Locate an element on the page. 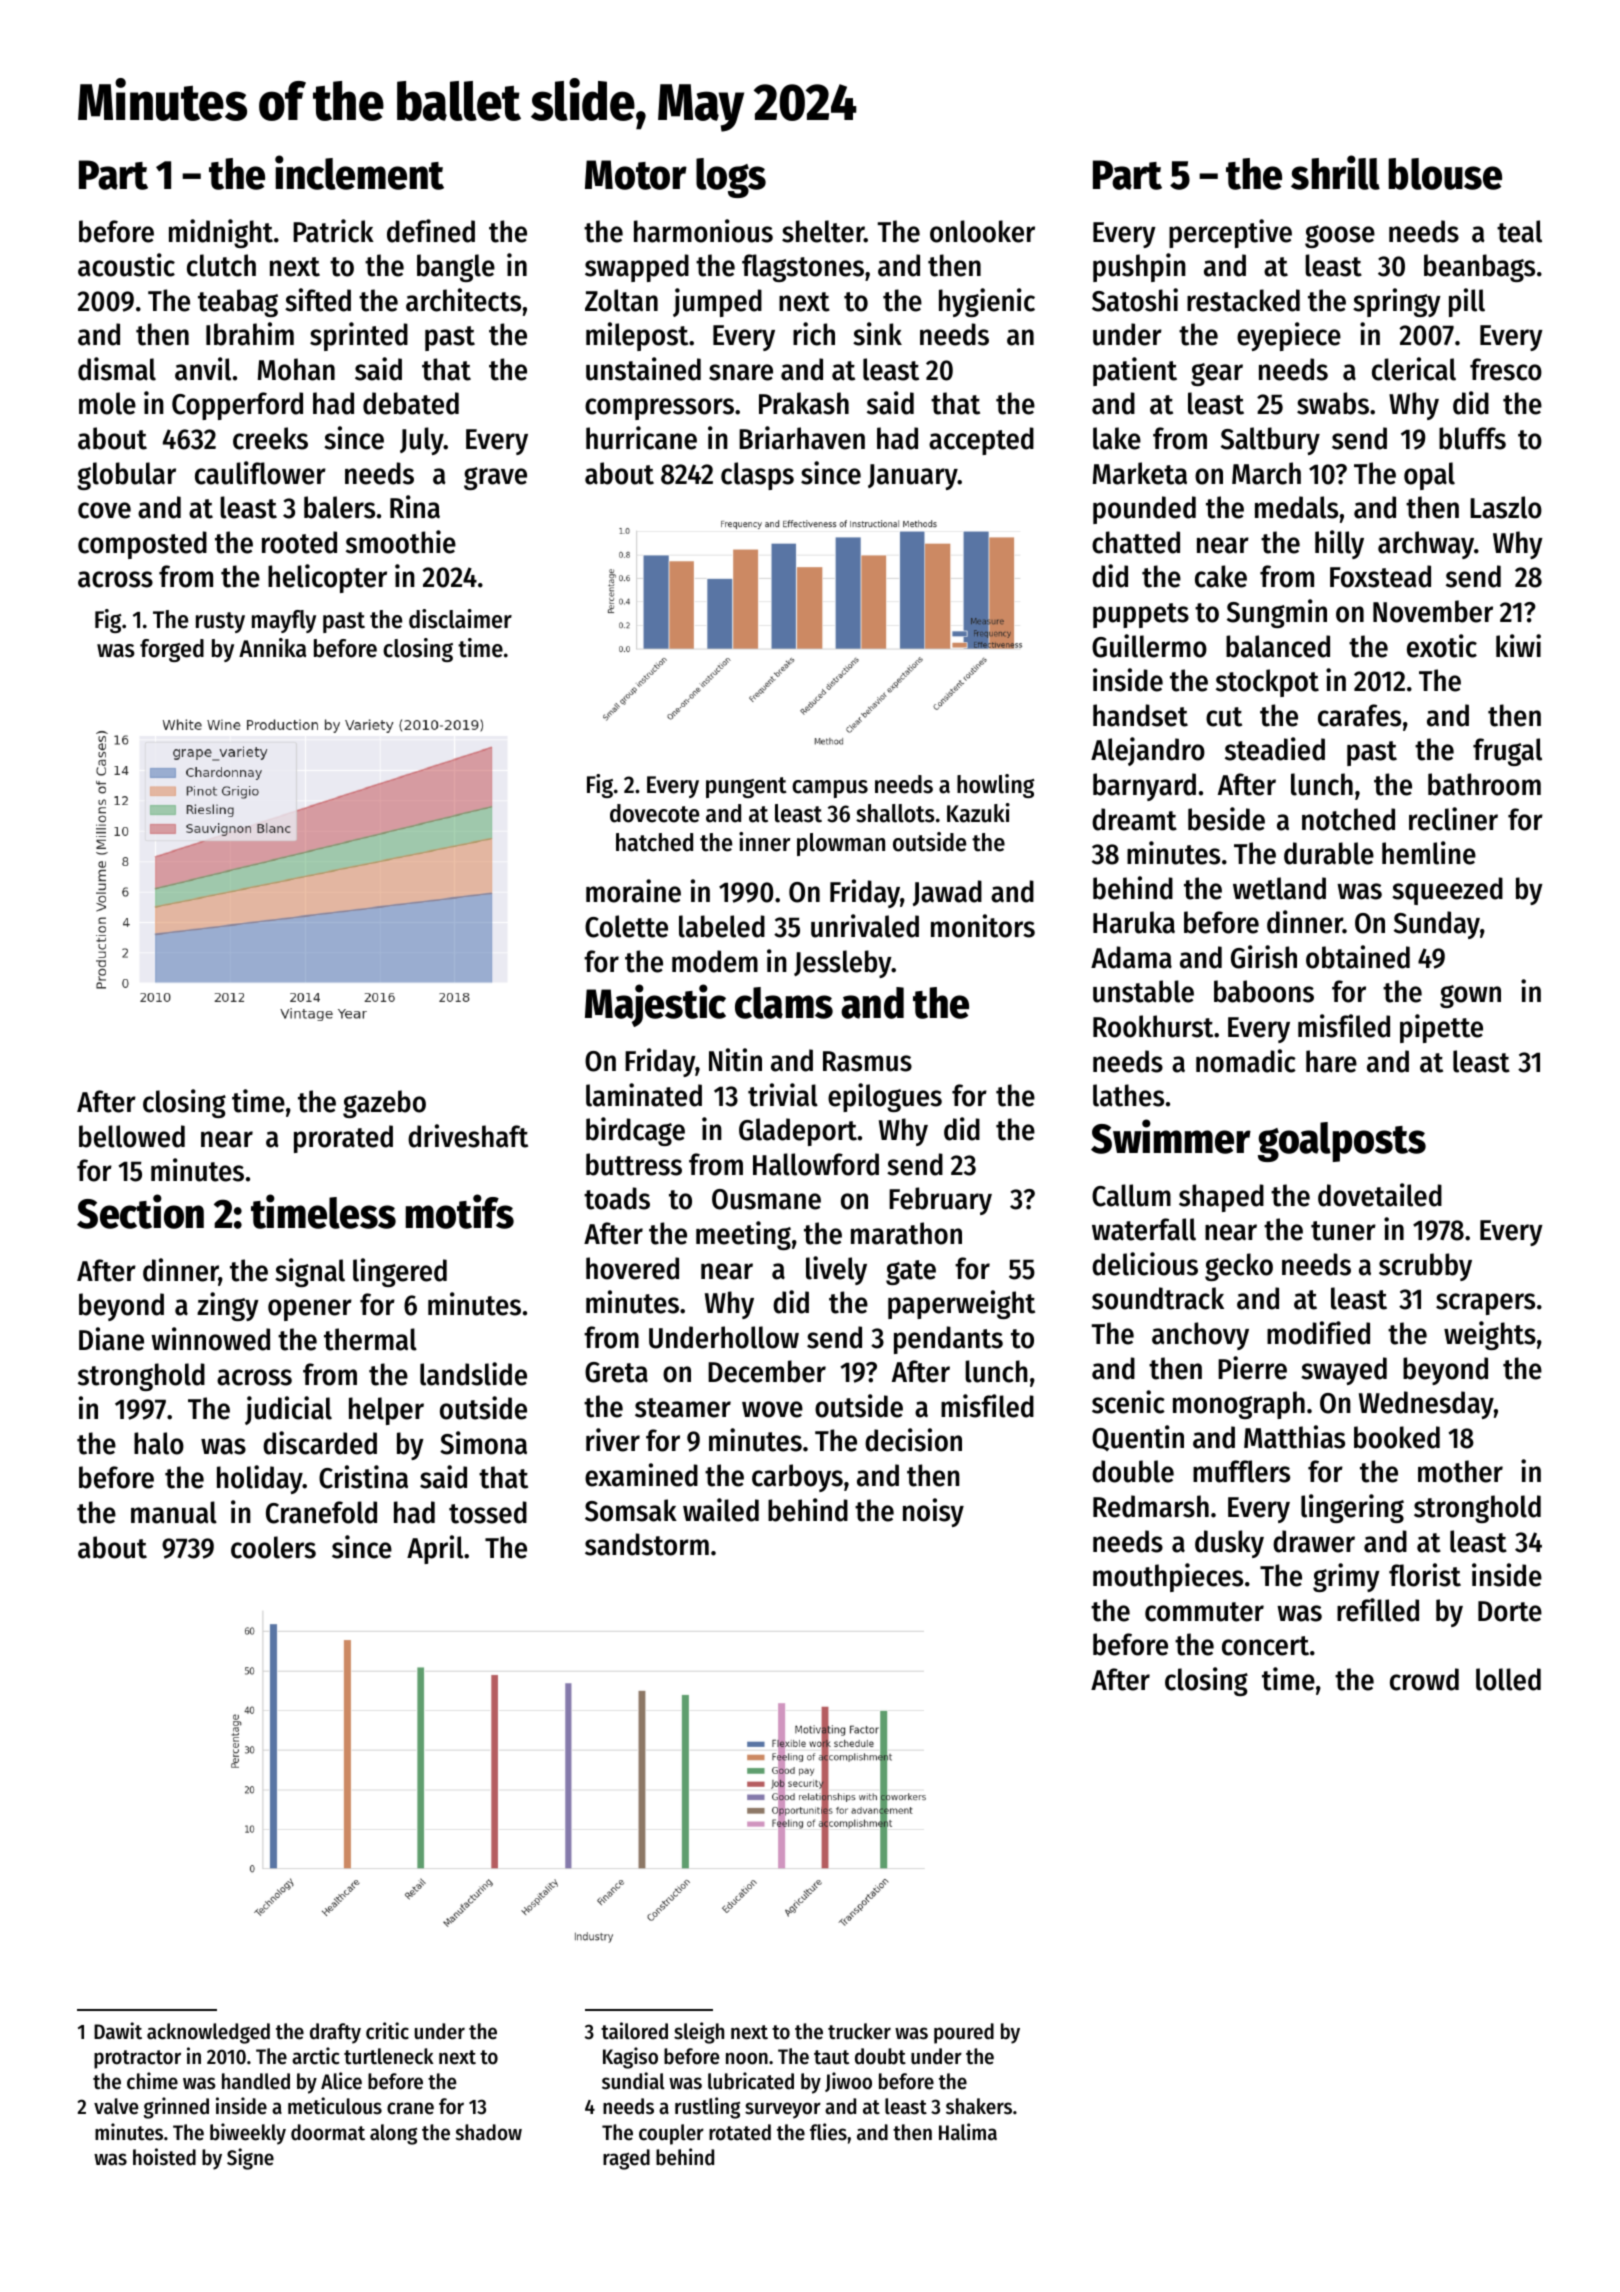 The height and width of the document is (2292, 1620). onlooker is located at coordinates (982, 231).
